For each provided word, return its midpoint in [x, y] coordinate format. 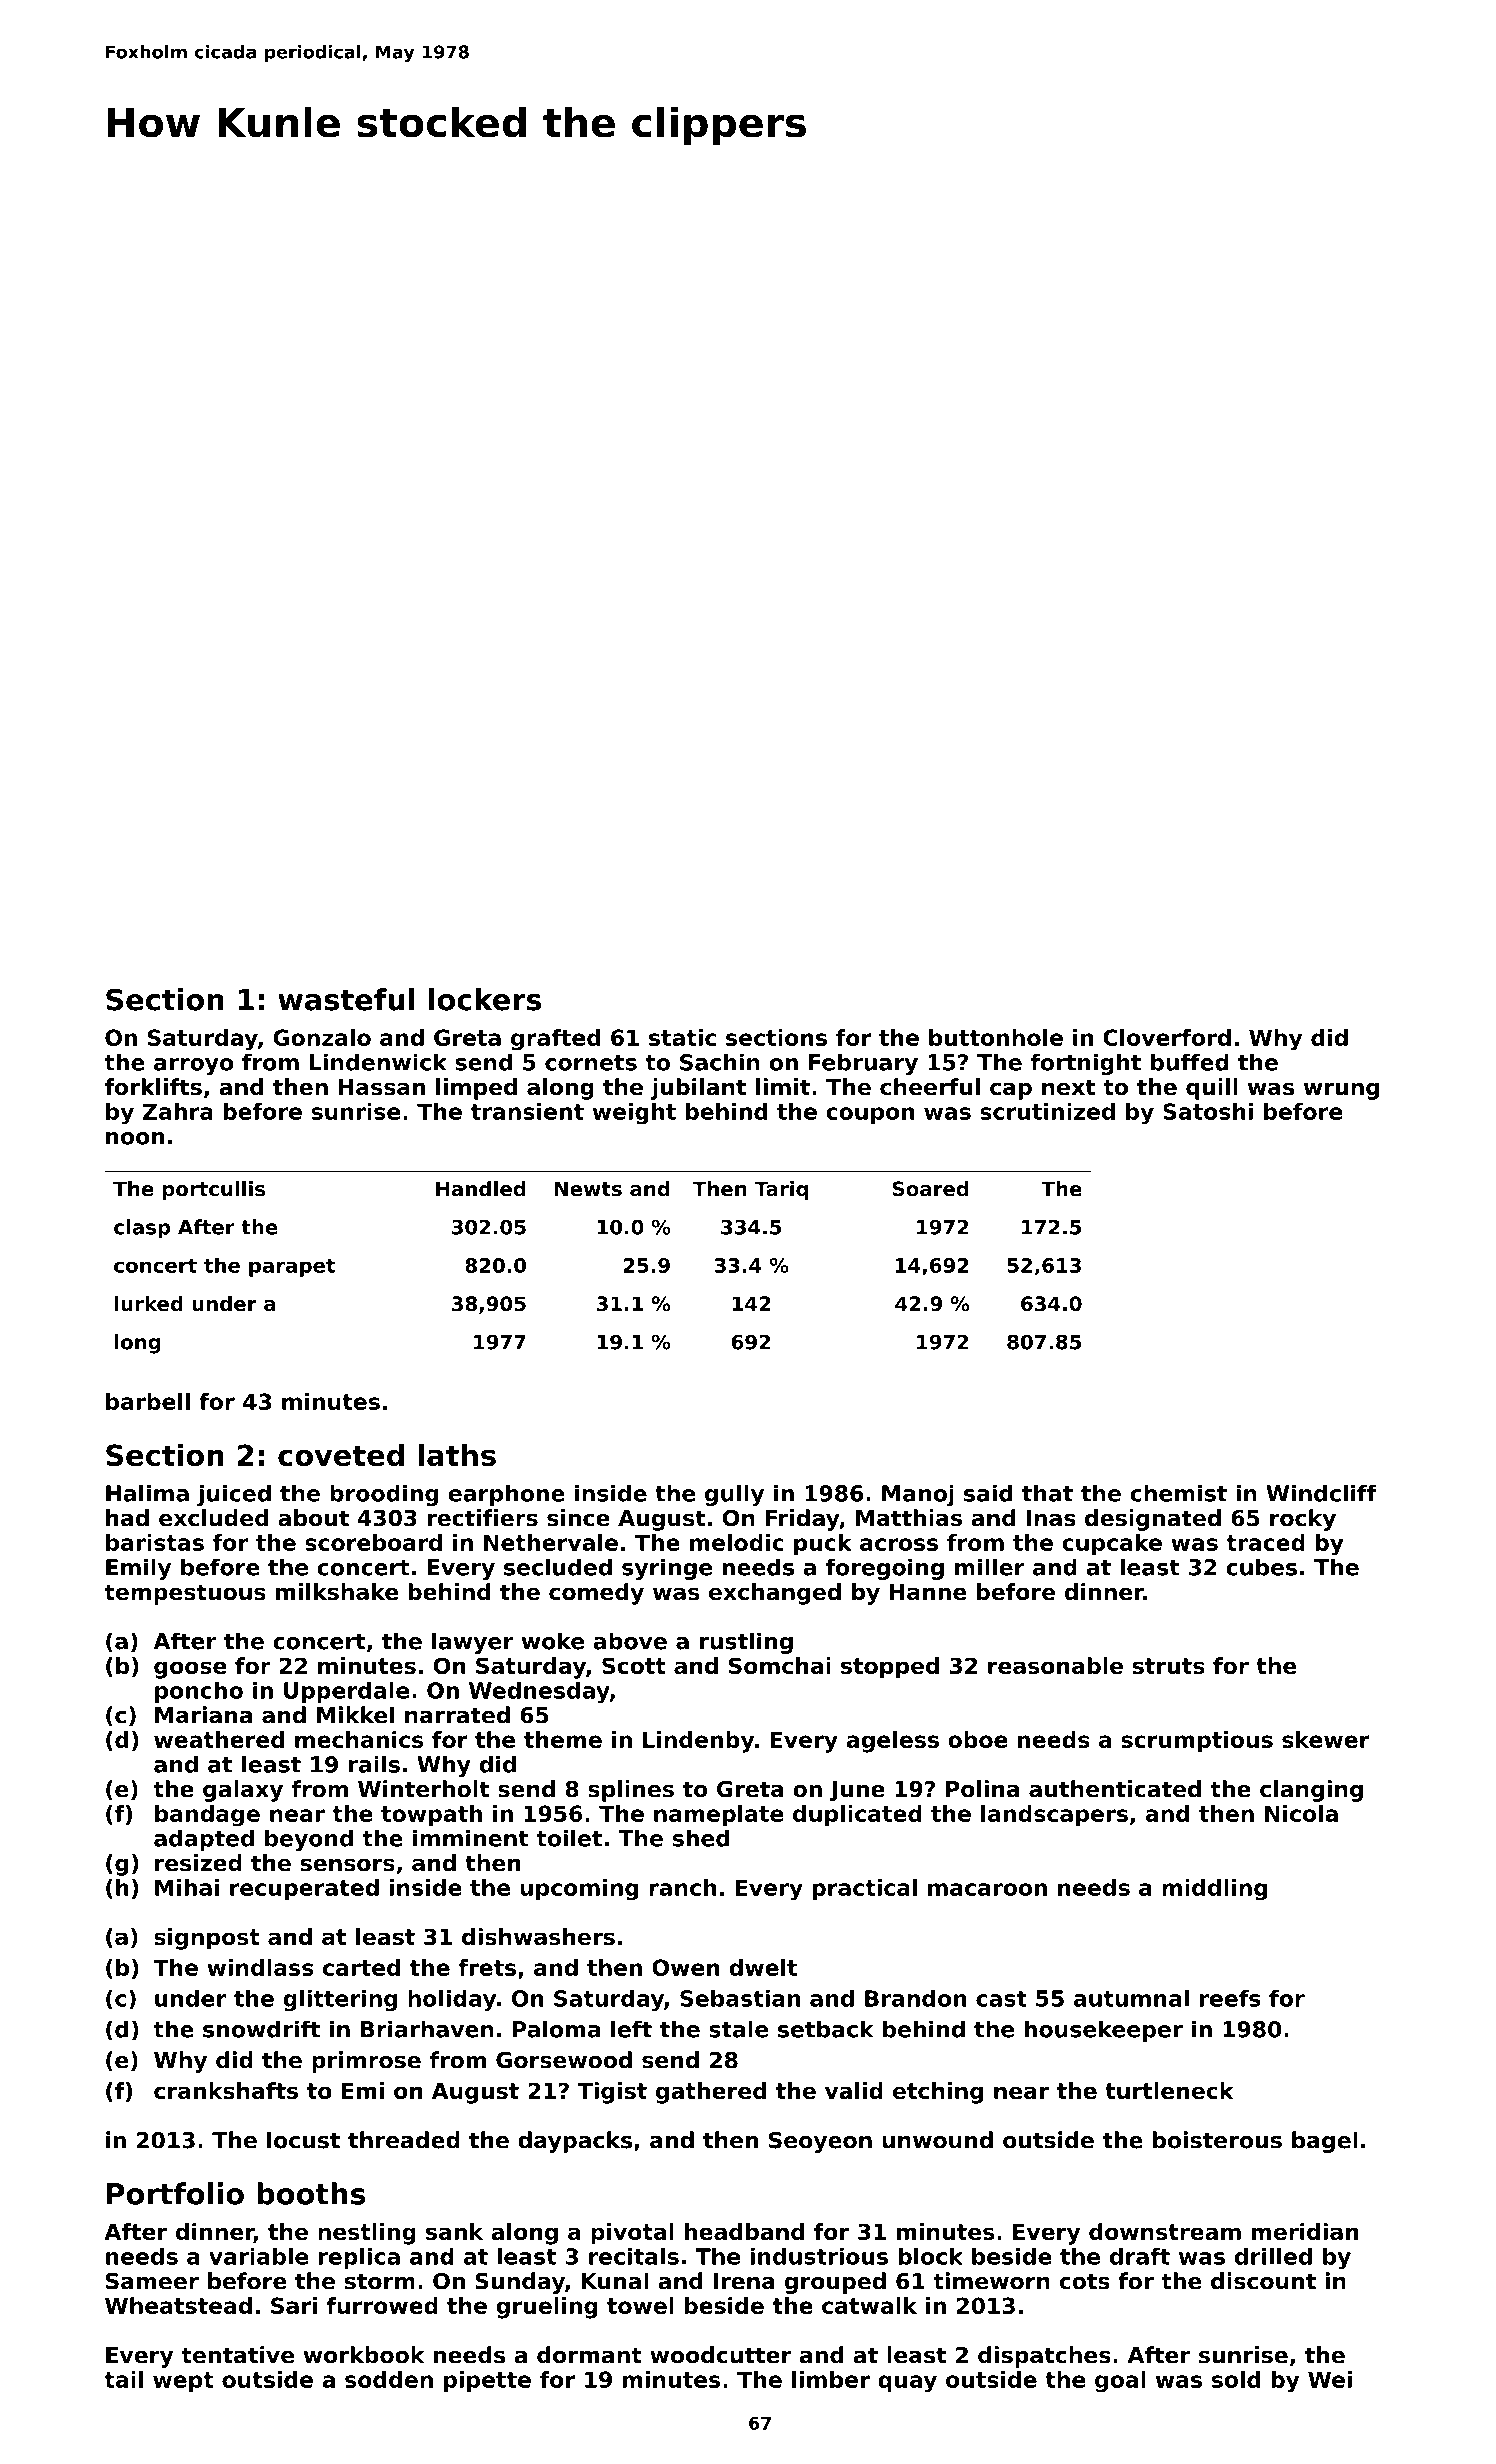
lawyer [472, 1643]
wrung [1341, 1091]
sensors [348, 1865]
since [578, 1518]
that [1047, 1493]
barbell [148, 1401]
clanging [1311, 1791]
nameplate [719, 1816]
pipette [487, 2382]
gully [734, 1495]
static [682, 1037]
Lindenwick [378, 1062]
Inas [1051, 1518]
